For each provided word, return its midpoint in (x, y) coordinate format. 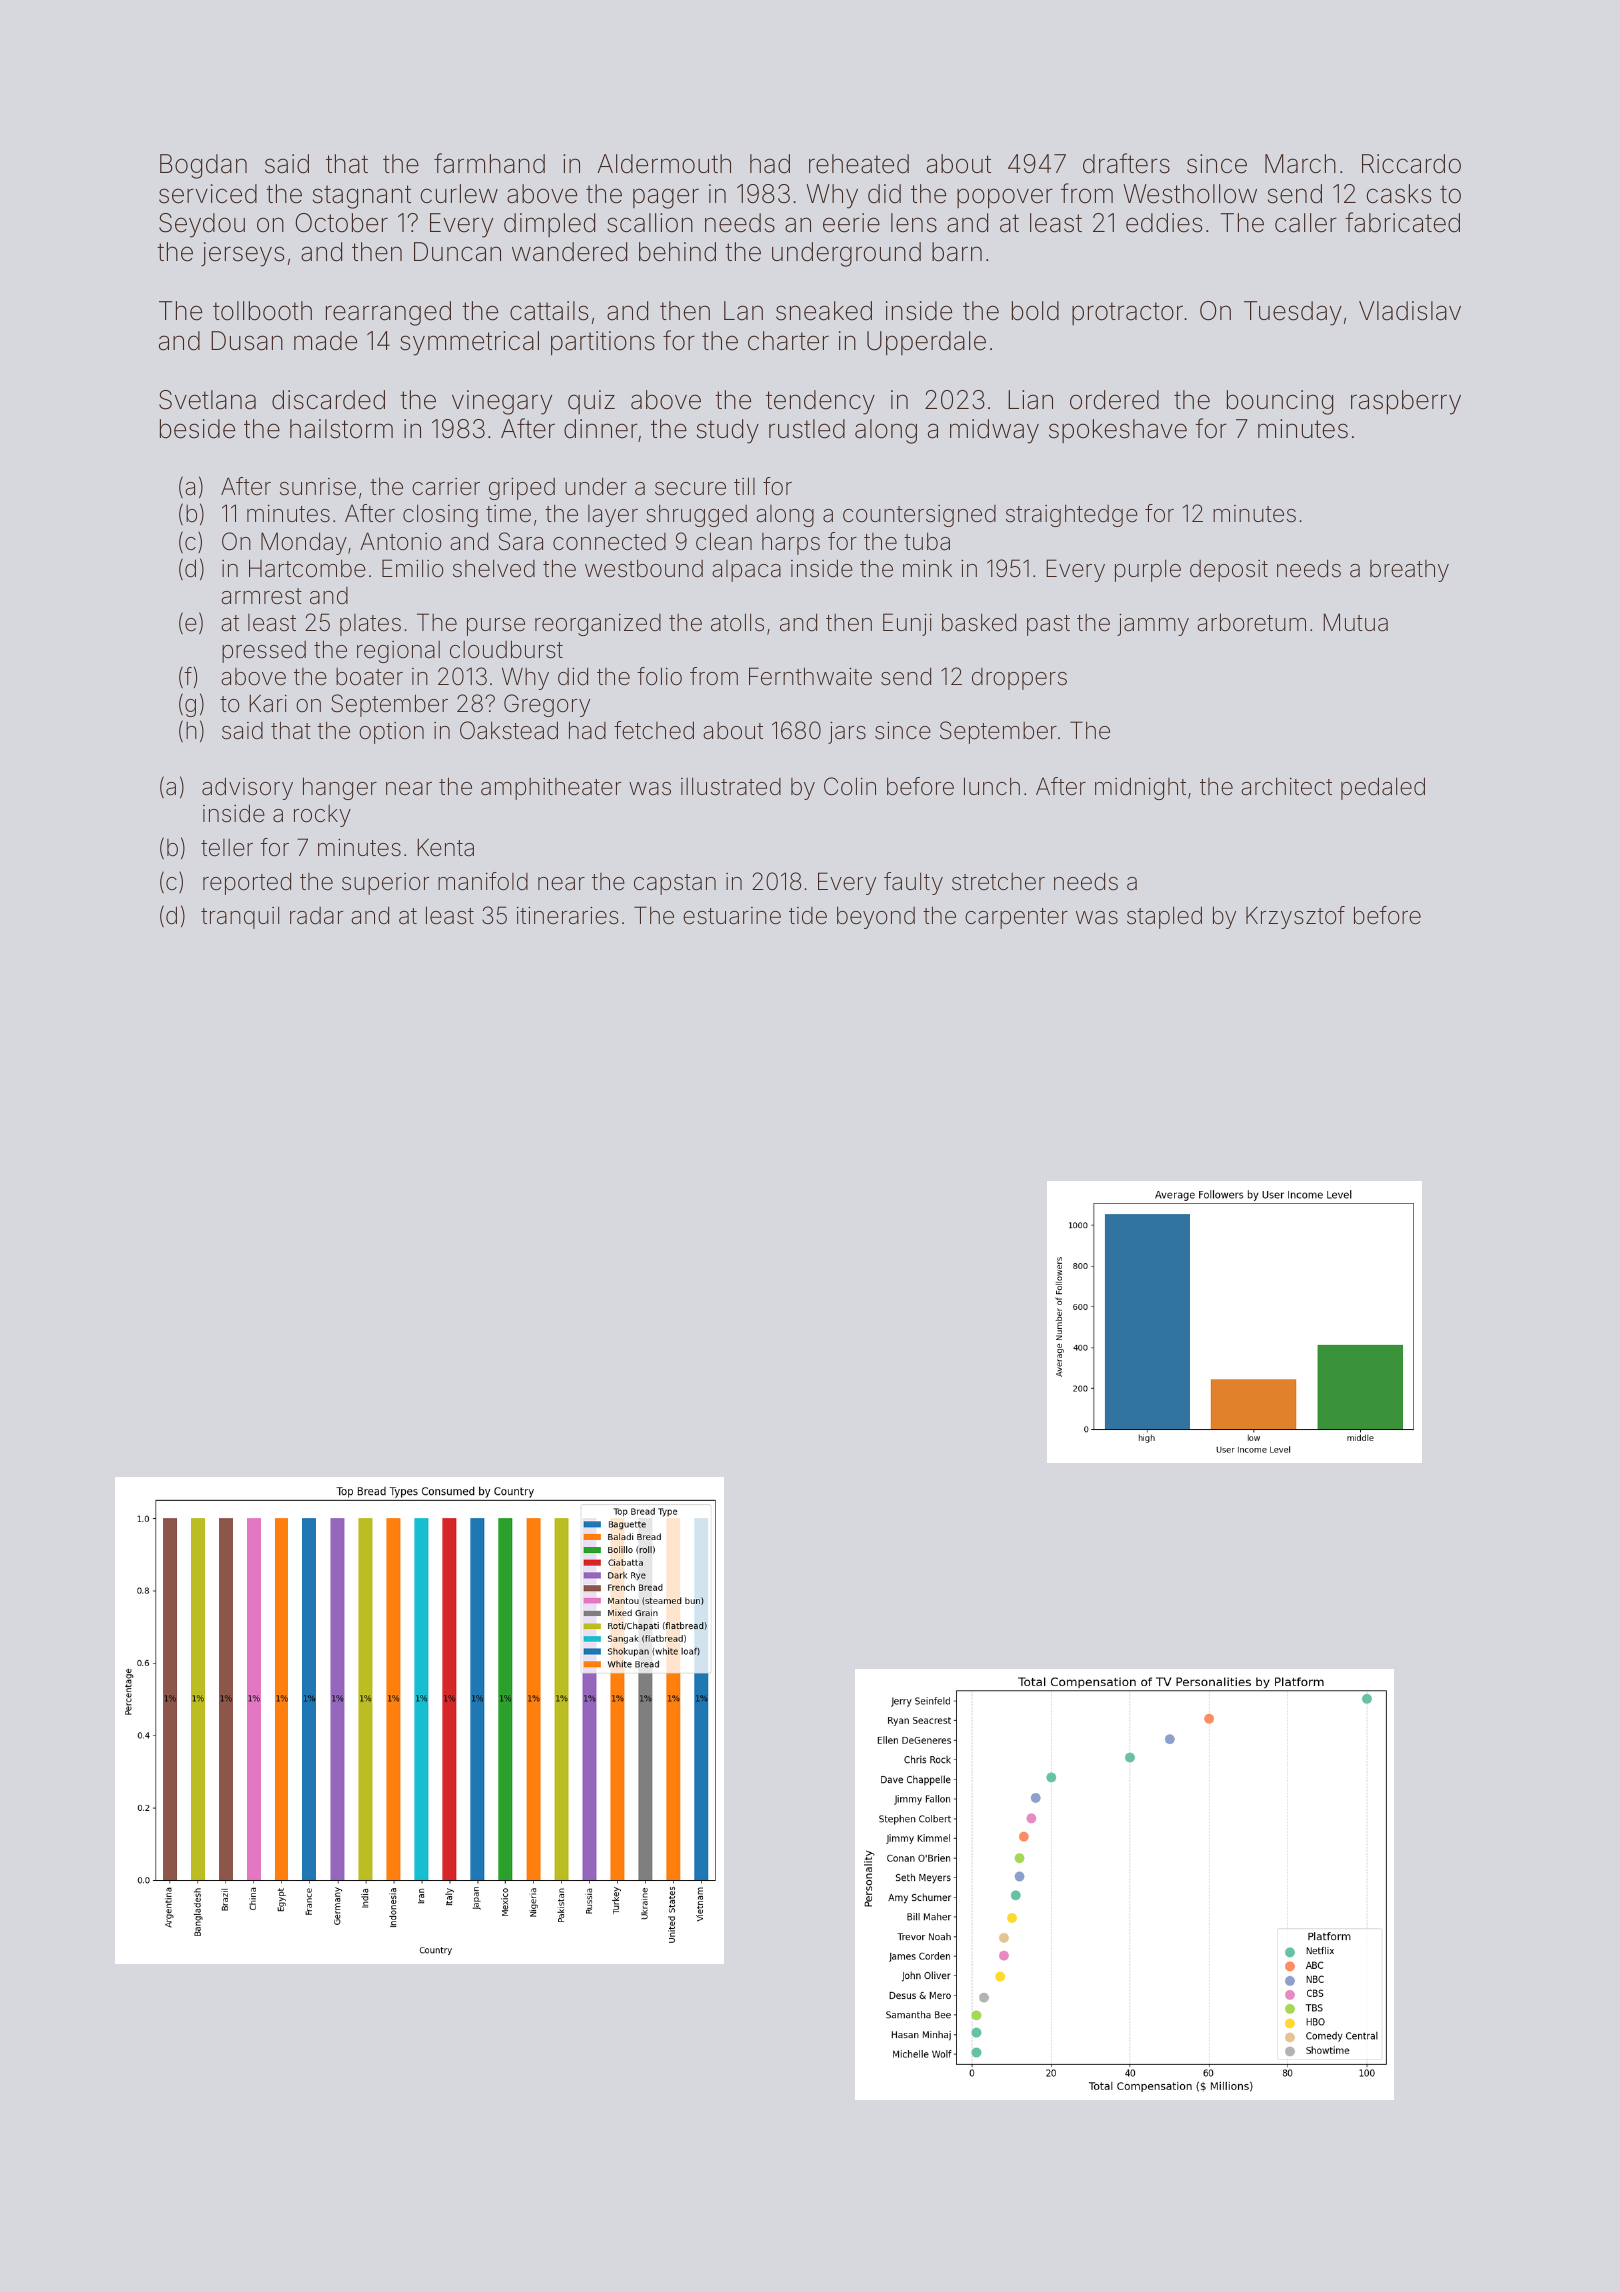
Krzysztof (1295, 917)
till (744, 486)
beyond (876, 917)
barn (957, 252)
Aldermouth (664, 164)
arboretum (1251, 622)
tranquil (240, 917)
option (391, 733)
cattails (549, 311)
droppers (1019, 679)
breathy (1409, 571)
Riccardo (1411, 164)
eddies (1164, 223)
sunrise (318, 487)
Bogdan (203, 166)
